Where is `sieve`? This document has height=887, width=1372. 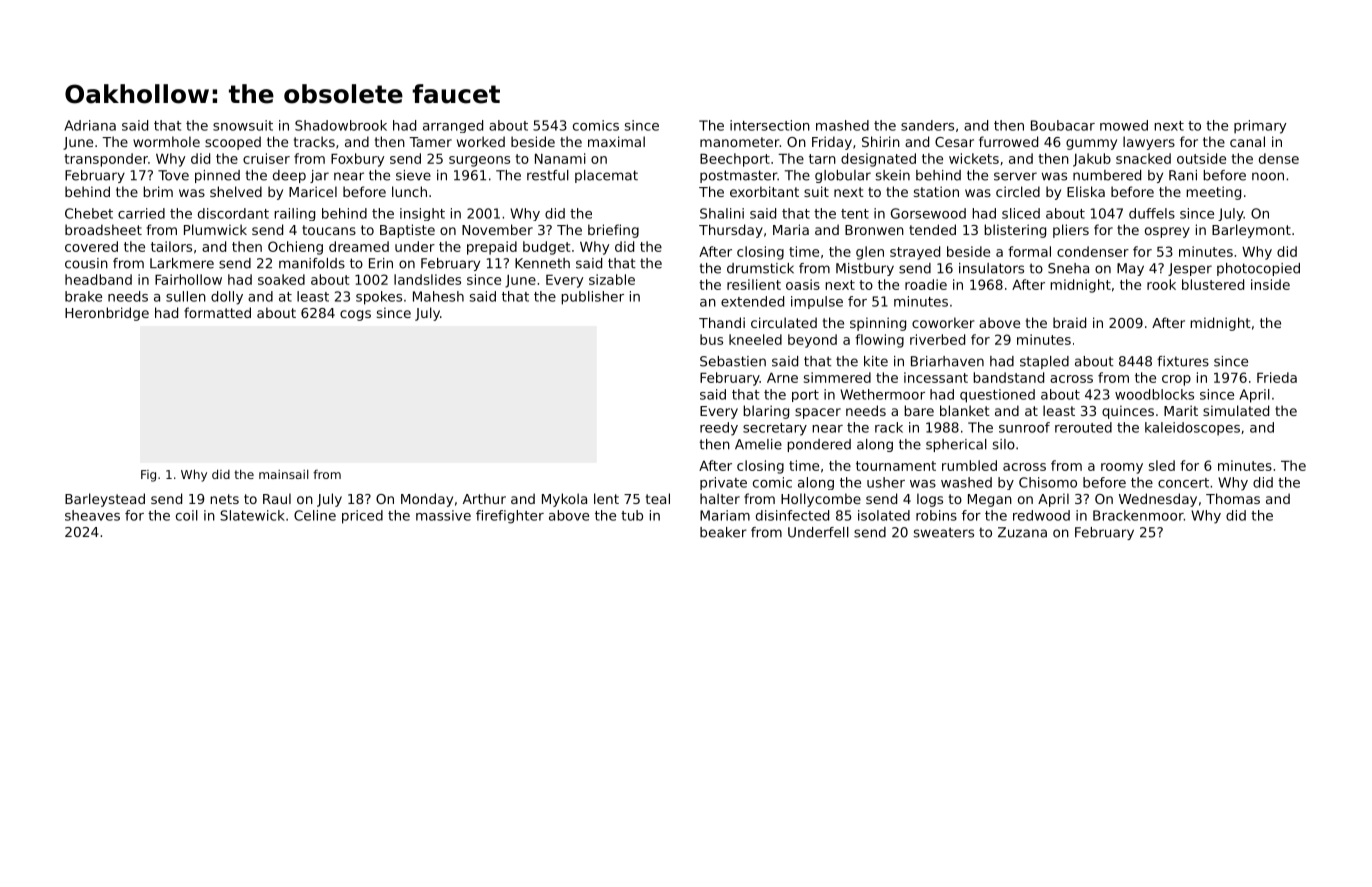
sieve is located at coordinates (413, 175).
